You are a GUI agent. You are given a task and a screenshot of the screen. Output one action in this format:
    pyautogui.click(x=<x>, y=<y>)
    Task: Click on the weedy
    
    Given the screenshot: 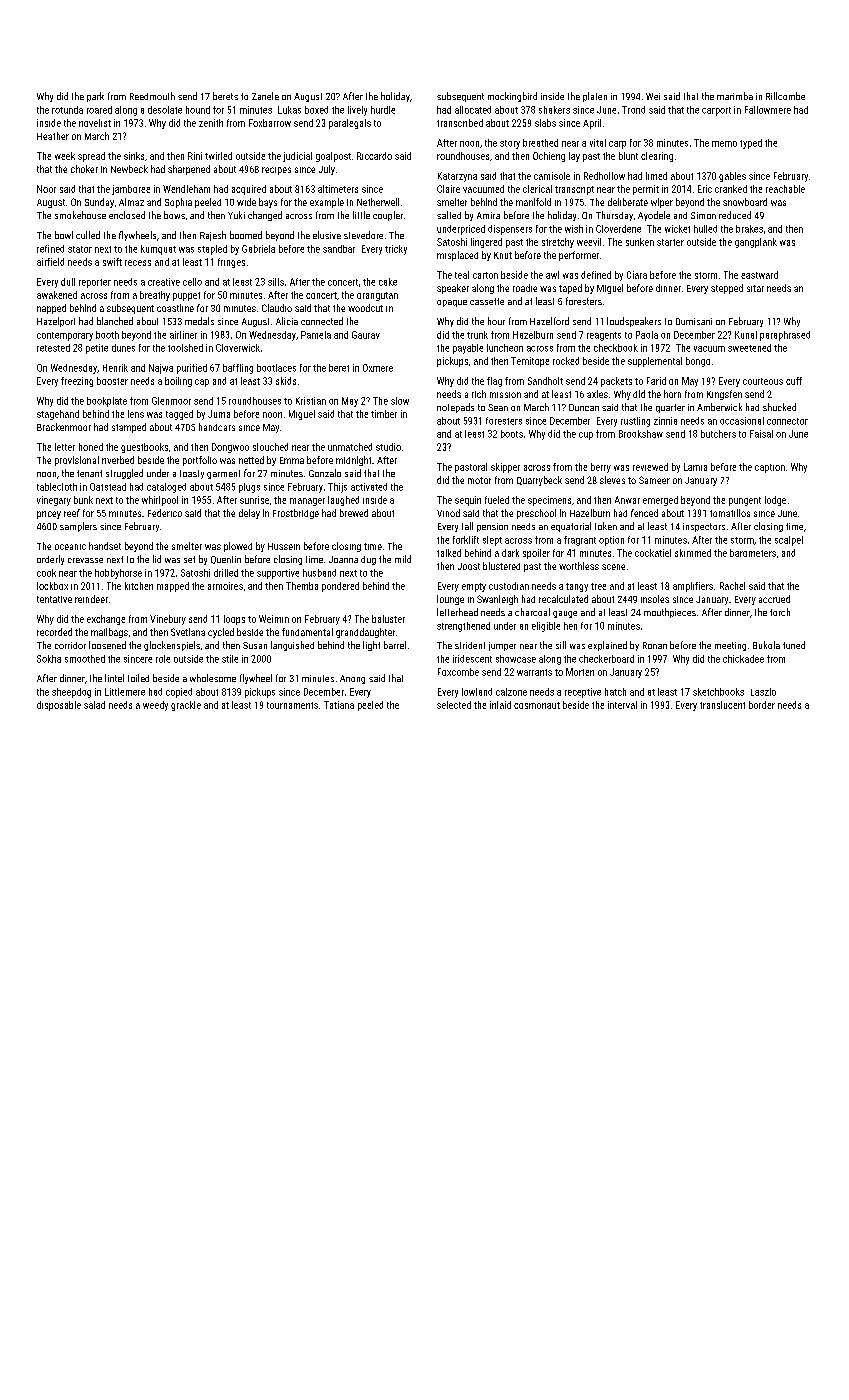 What is the action you would take?
    pyautogui.click(x=155, y=706)
